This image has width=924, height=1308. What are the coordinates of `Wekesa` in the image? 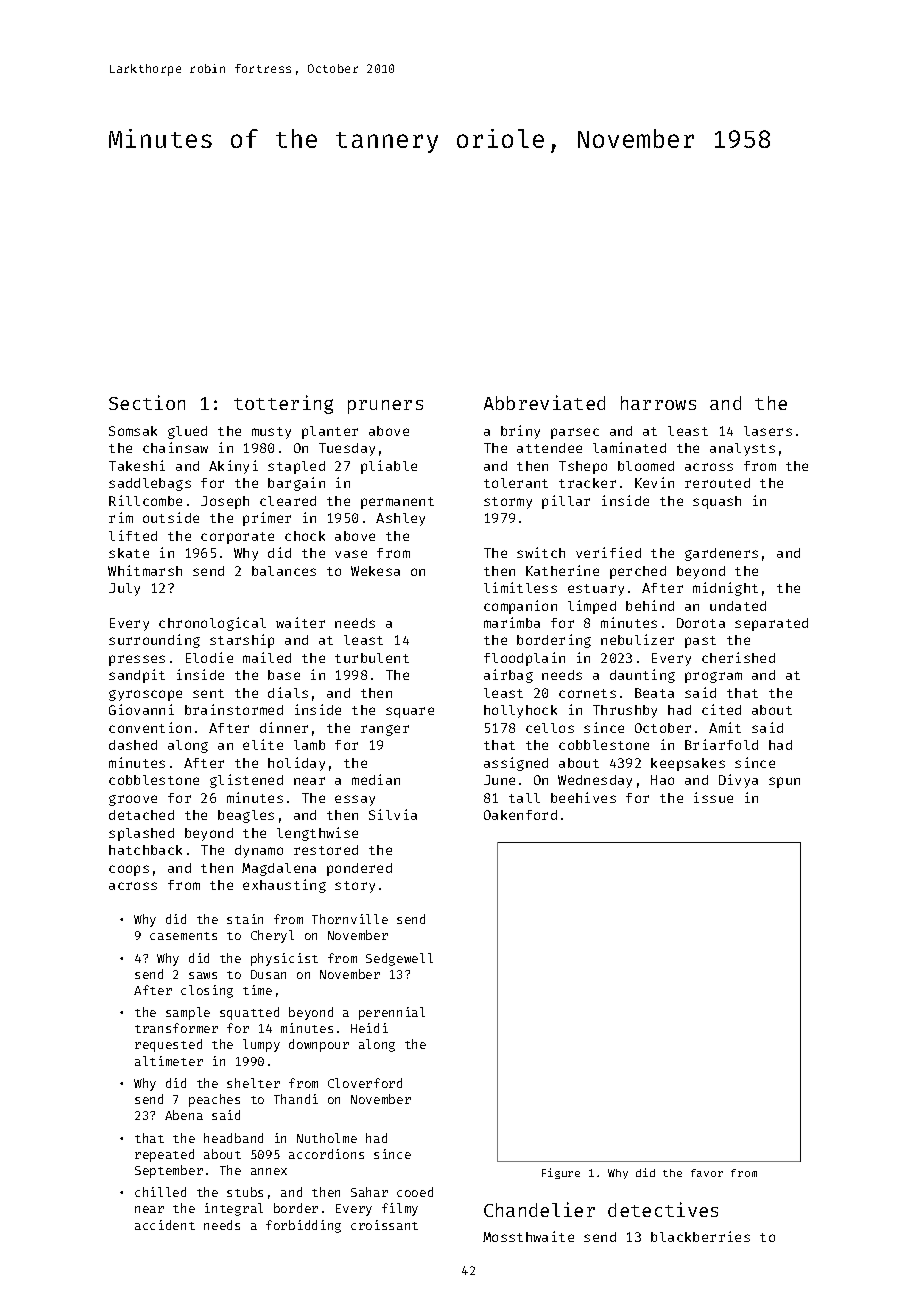 It's located at (375, 571).
